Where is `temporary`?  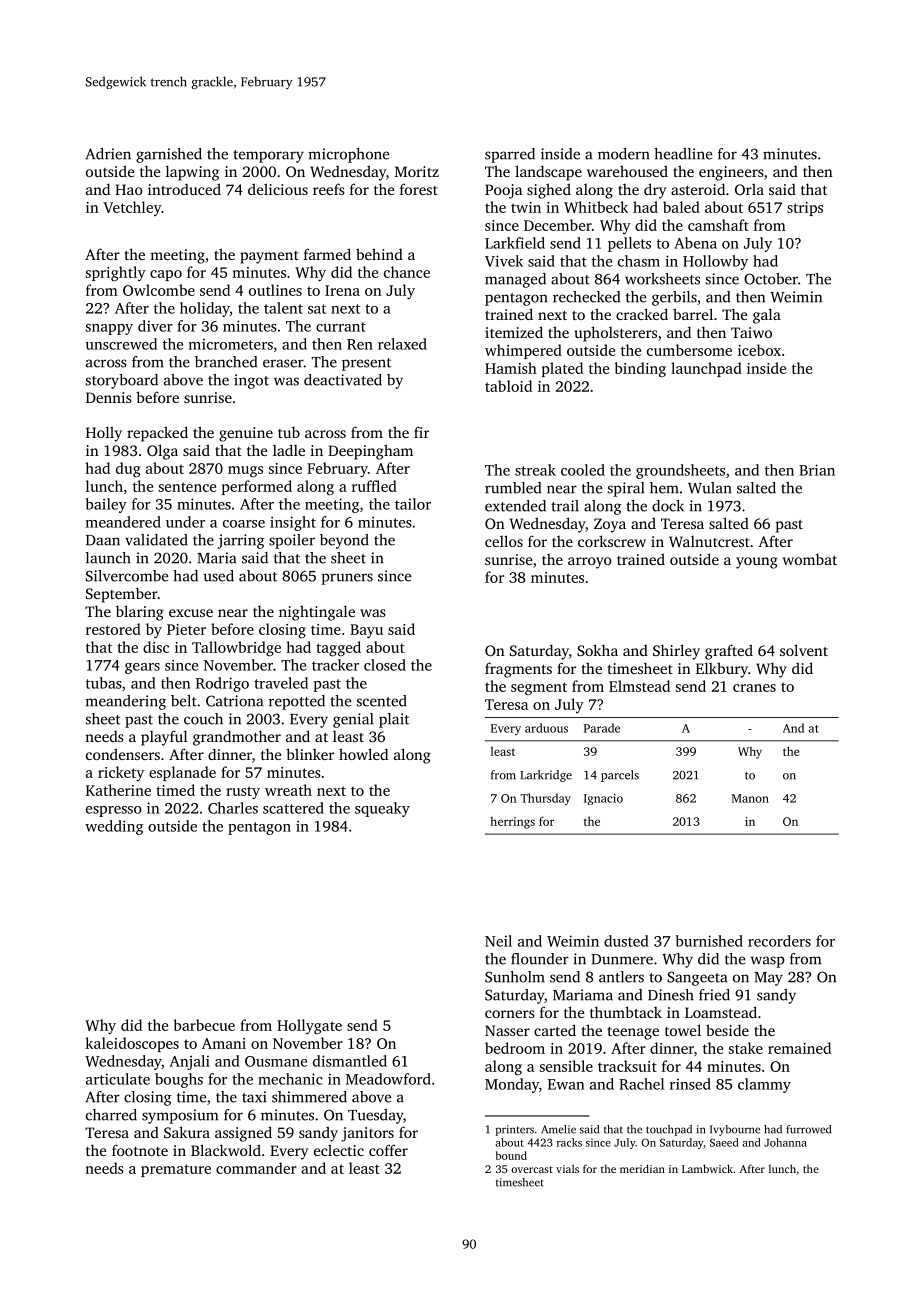 temporary is located at coordinates (268, 156).
